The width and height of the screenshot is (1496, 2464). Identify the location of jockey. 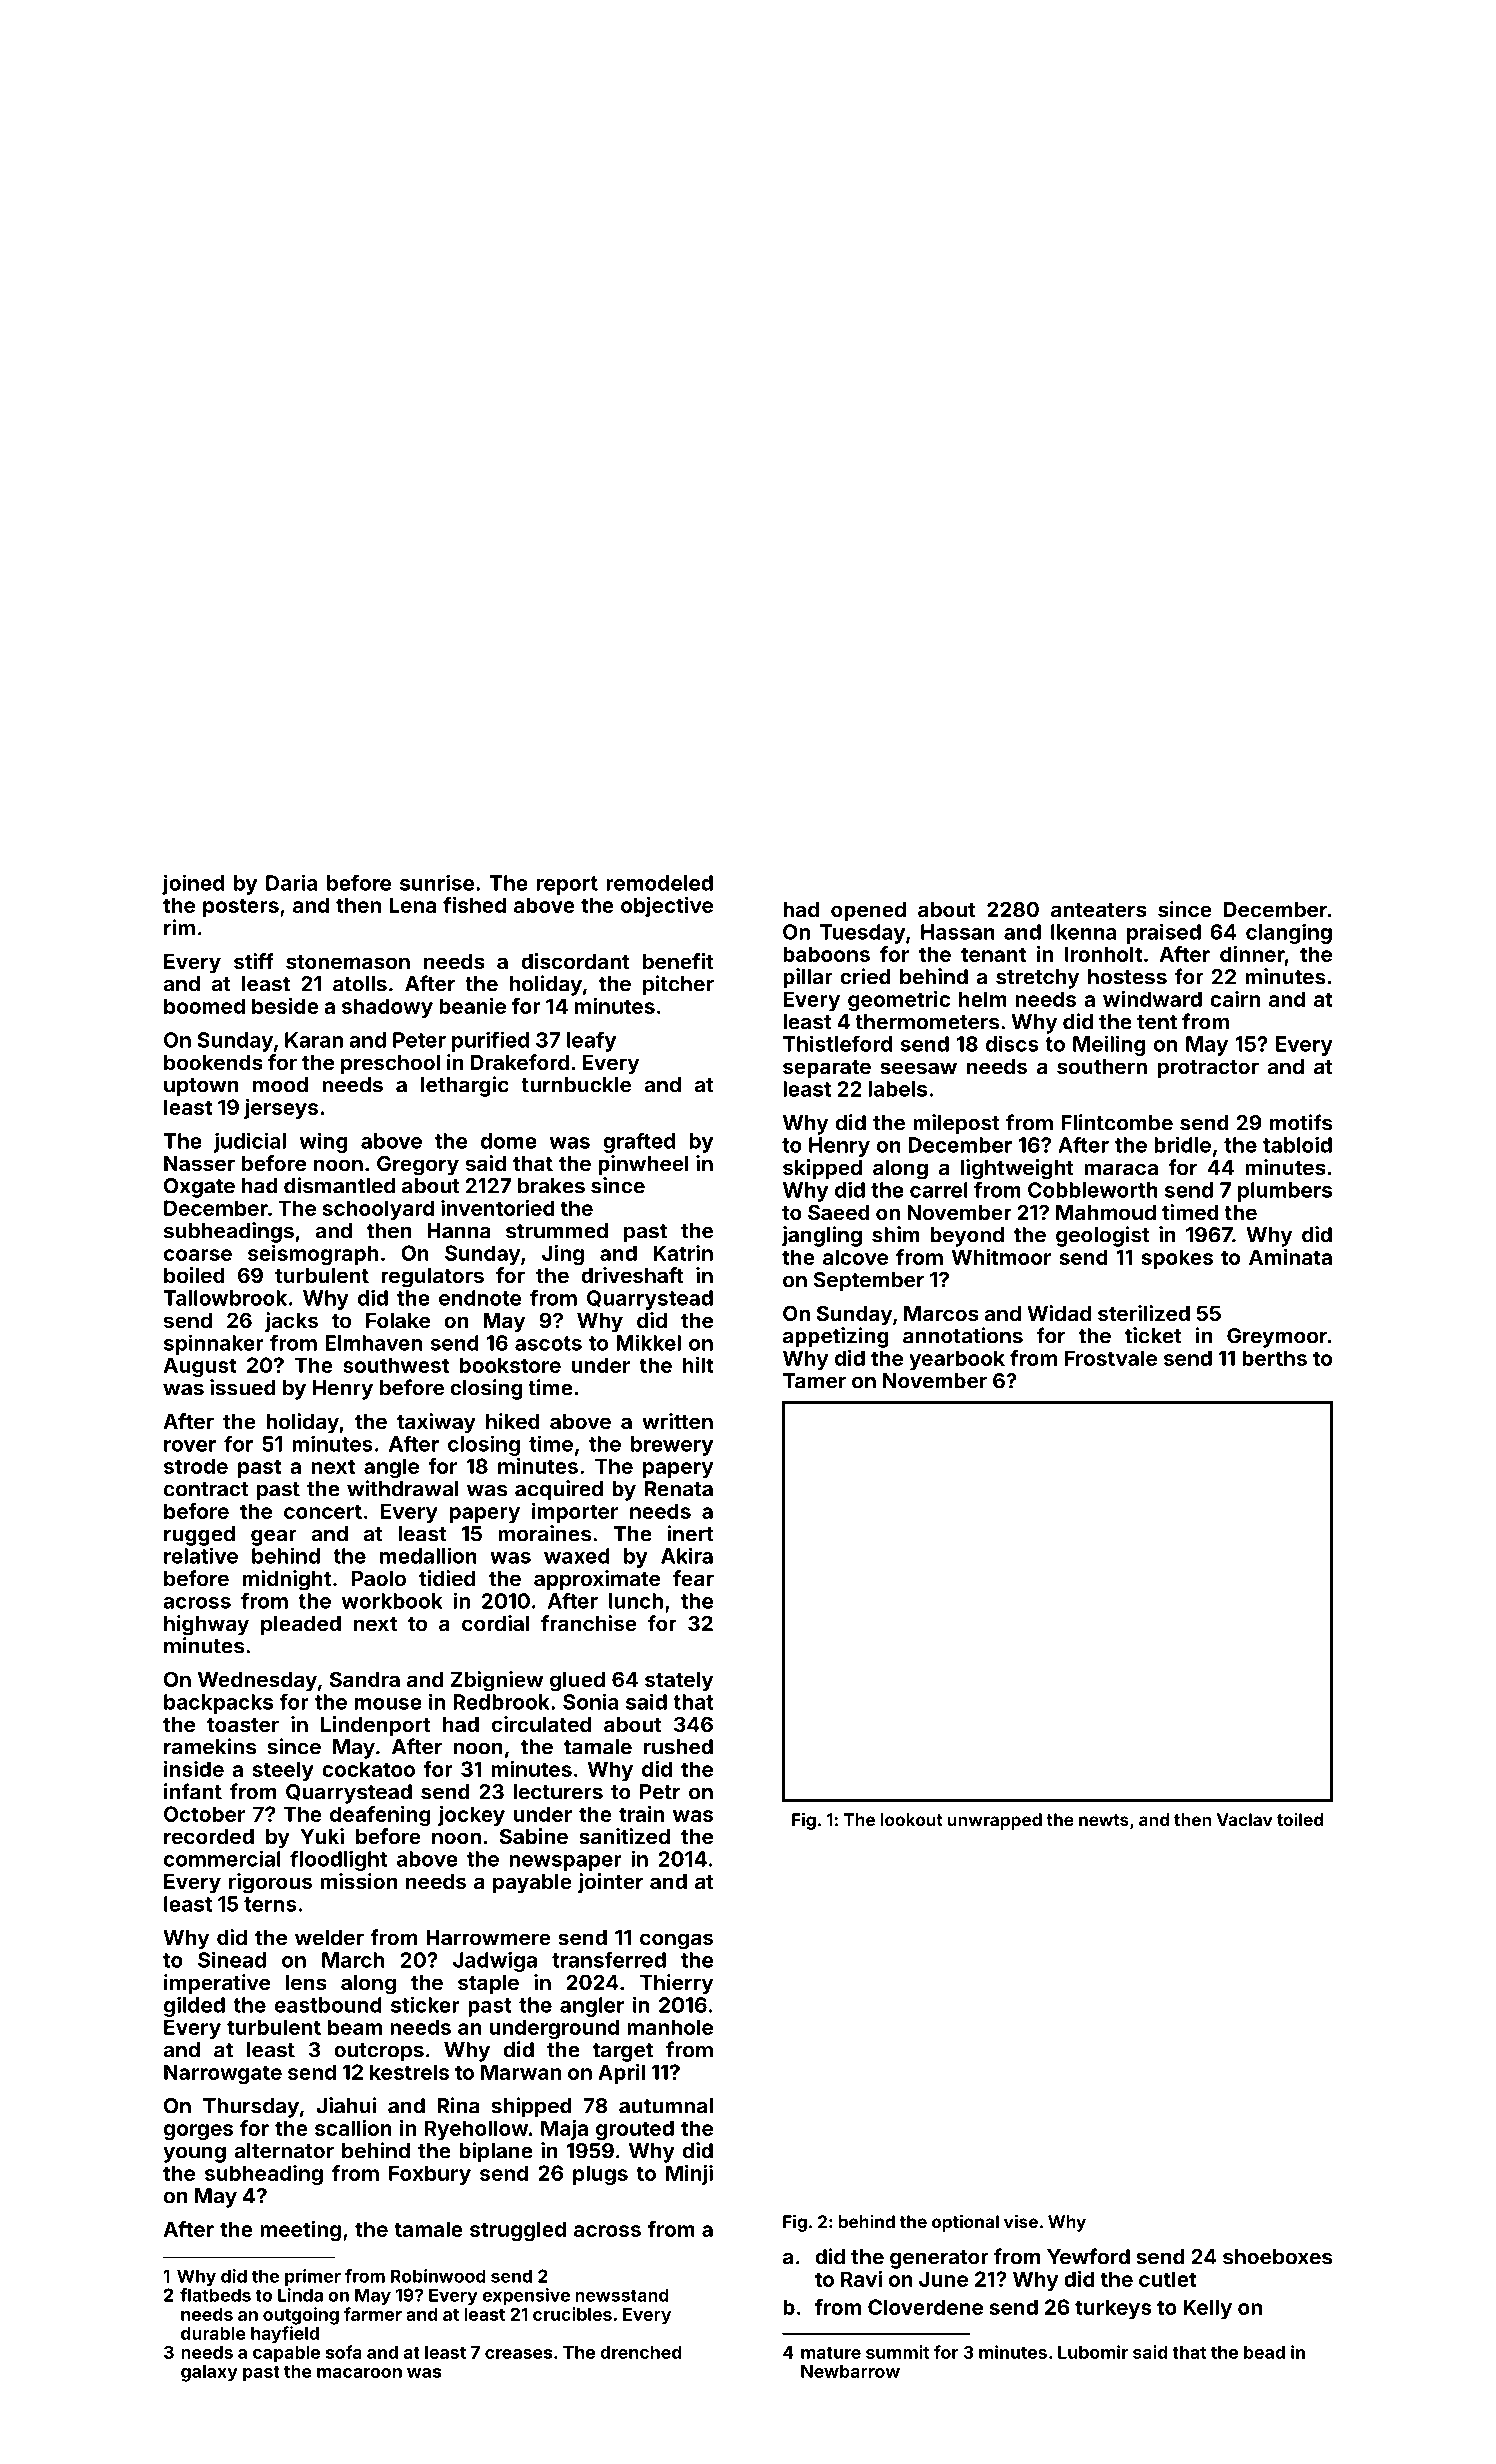
(471, 1816).
